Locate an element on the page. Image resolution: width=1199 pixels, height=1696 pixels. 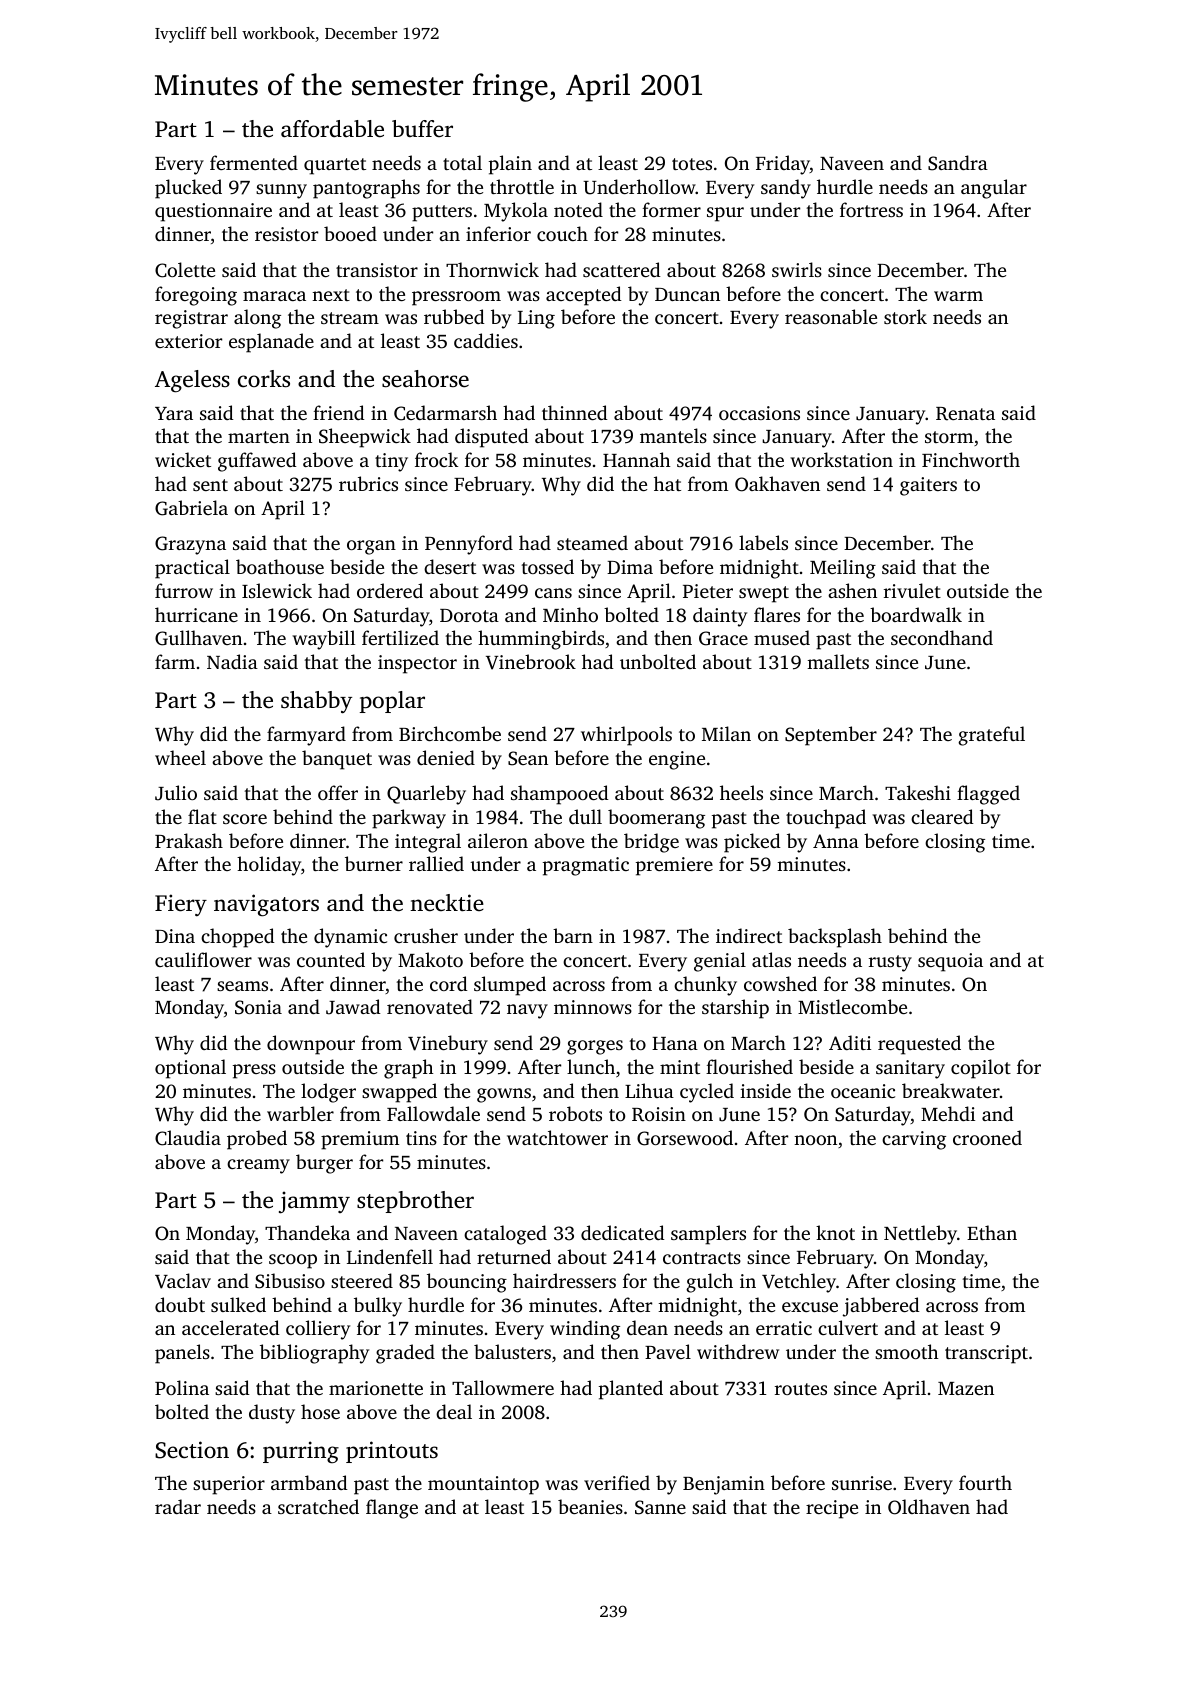
rubbed is located at coordinates (454, 316).
